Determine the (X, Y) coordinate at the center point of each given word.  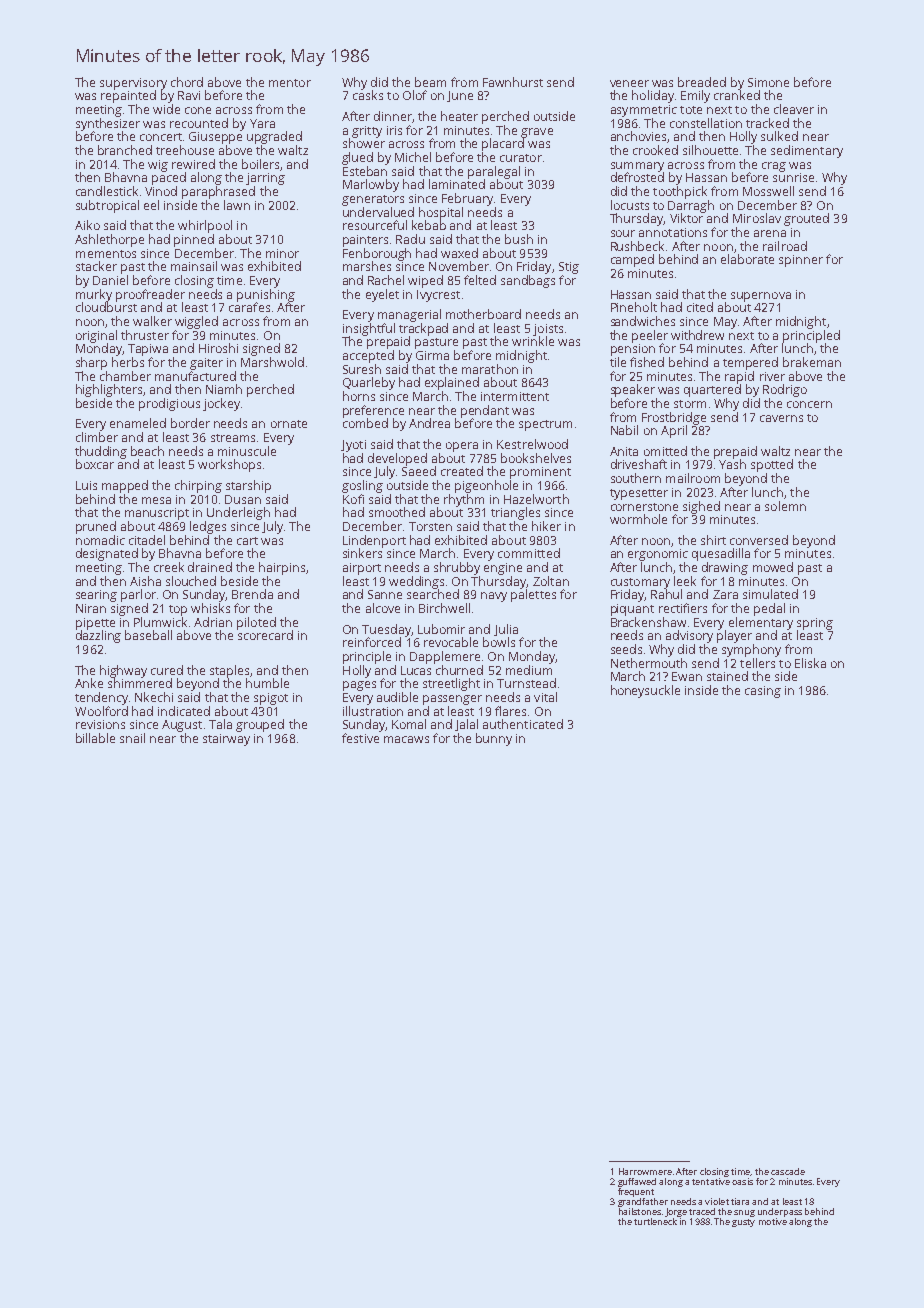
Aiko (87, 225)
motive (773, 1221)
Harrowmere (645, 1171)
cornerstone (644, 507)
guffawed (637, 1182)
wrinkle (533, 341)
